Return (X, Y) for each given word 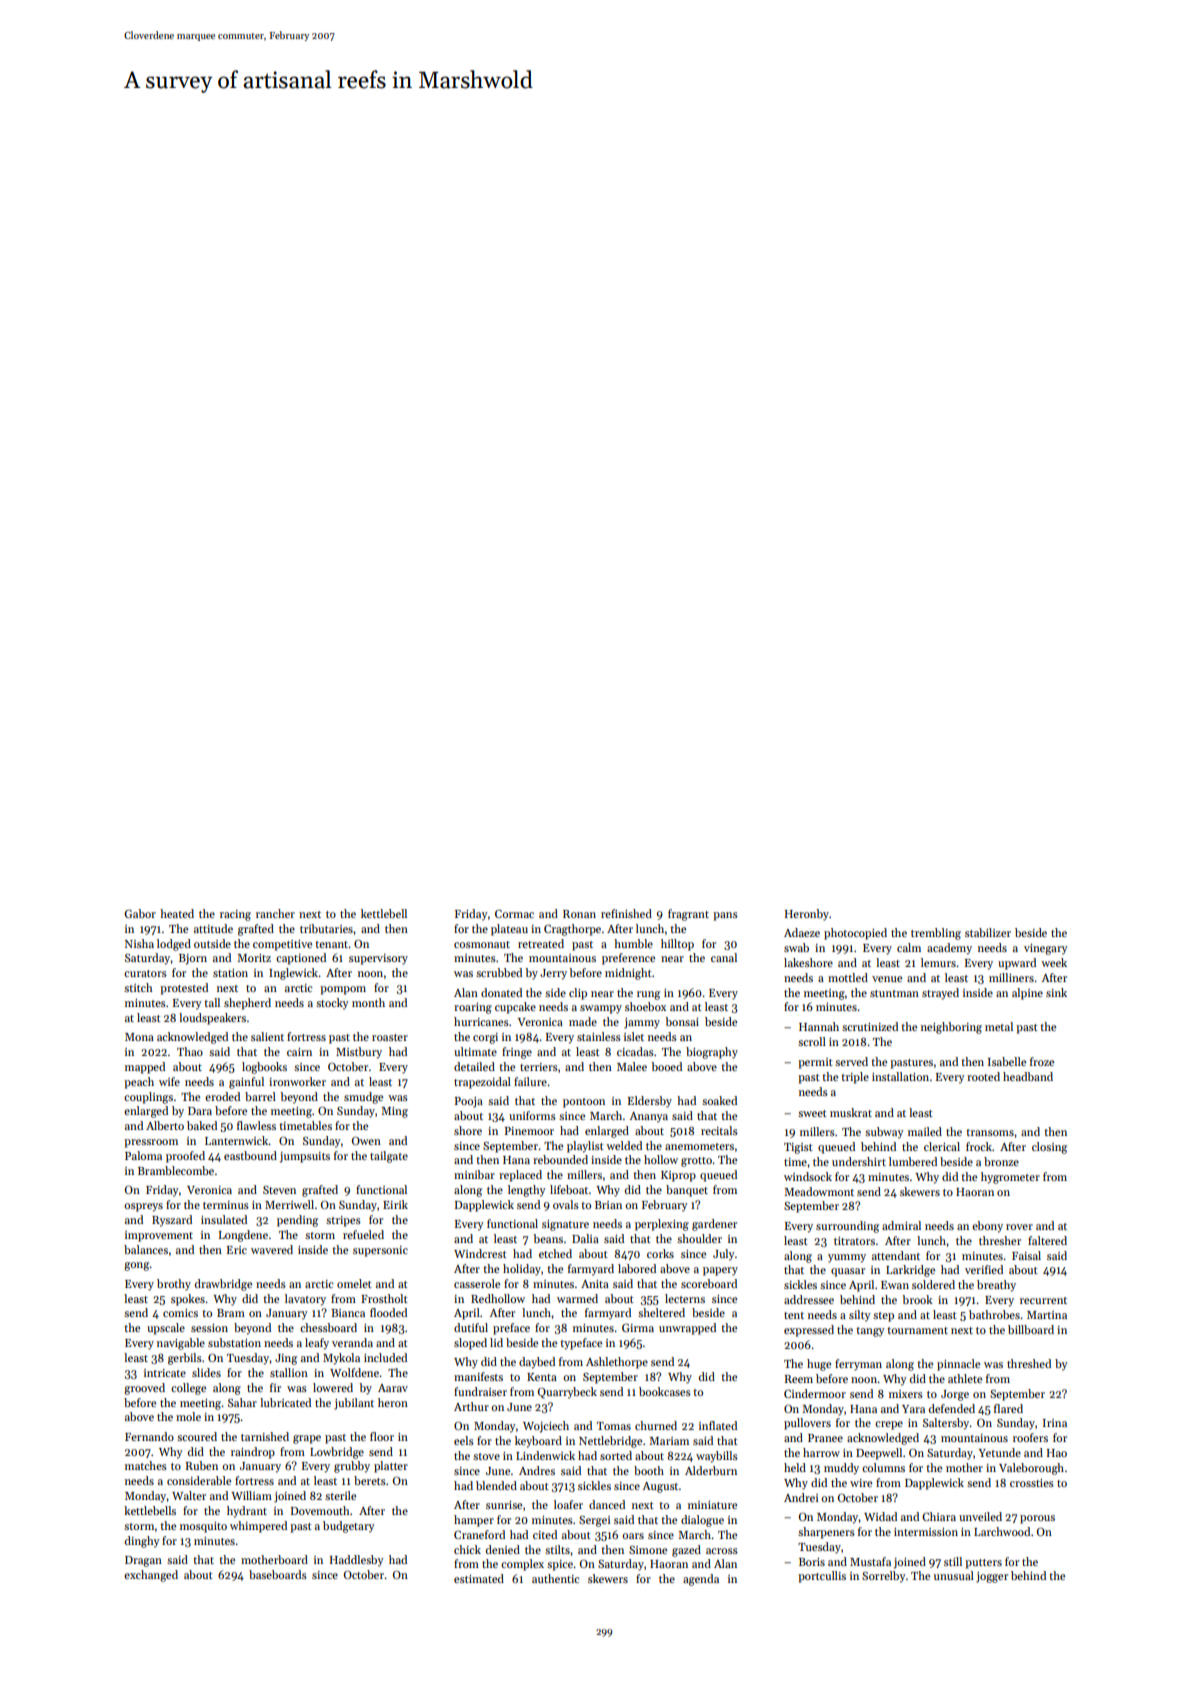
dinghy (142, 1542)
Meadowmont (819, 1191)
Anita (595, 1284)
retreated (541, 943)
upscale (166, 1329)
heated (177, 913)
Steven (279, 1190)
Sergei (594, 1521)
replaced (520, 1176)
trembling (936, 934)
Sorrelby (884, 1577)
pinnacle (958, 1365)
